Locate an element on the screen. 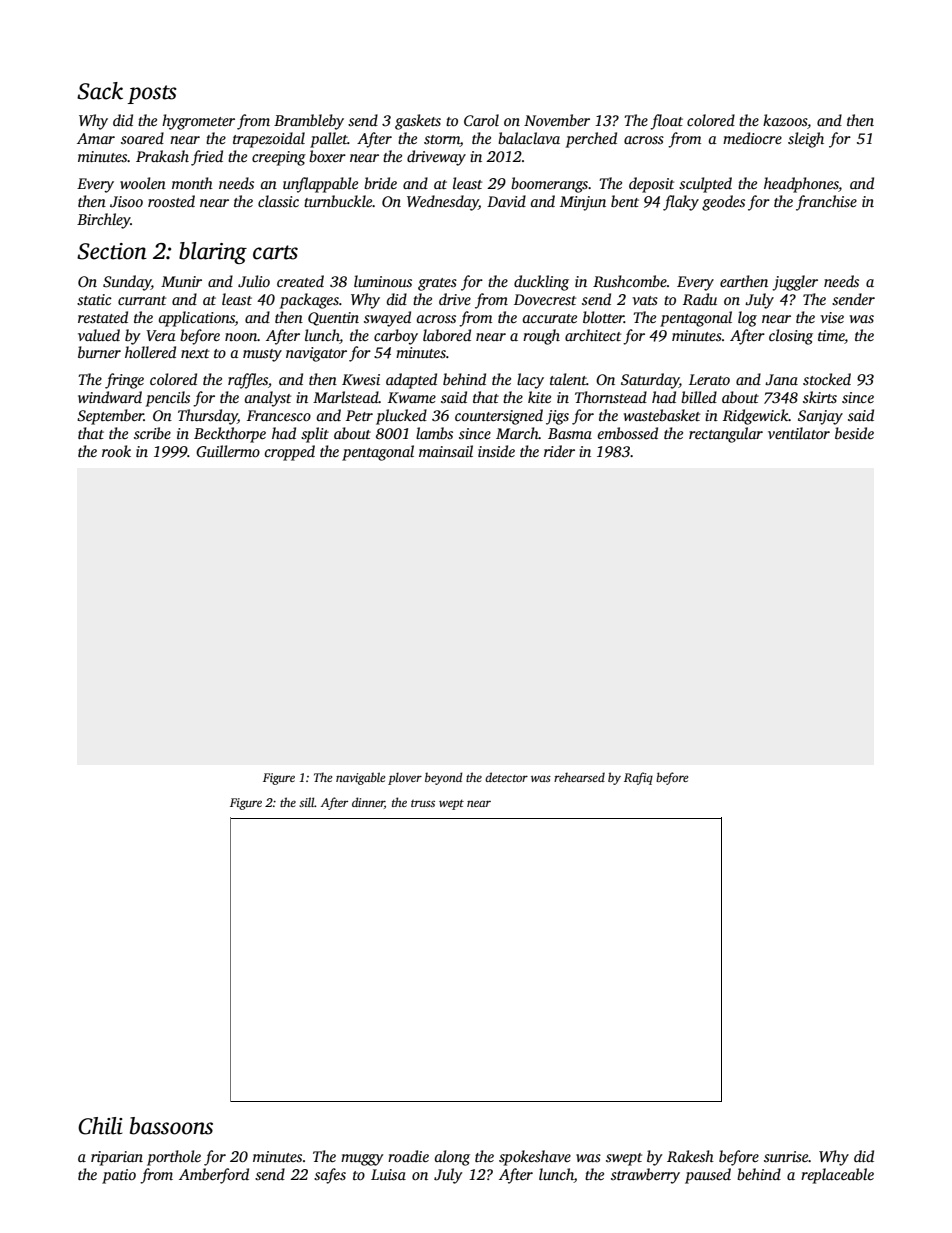 The width and height of the screenshot is (952, 1233). Rafiq is located at coordinates (638, 778).
